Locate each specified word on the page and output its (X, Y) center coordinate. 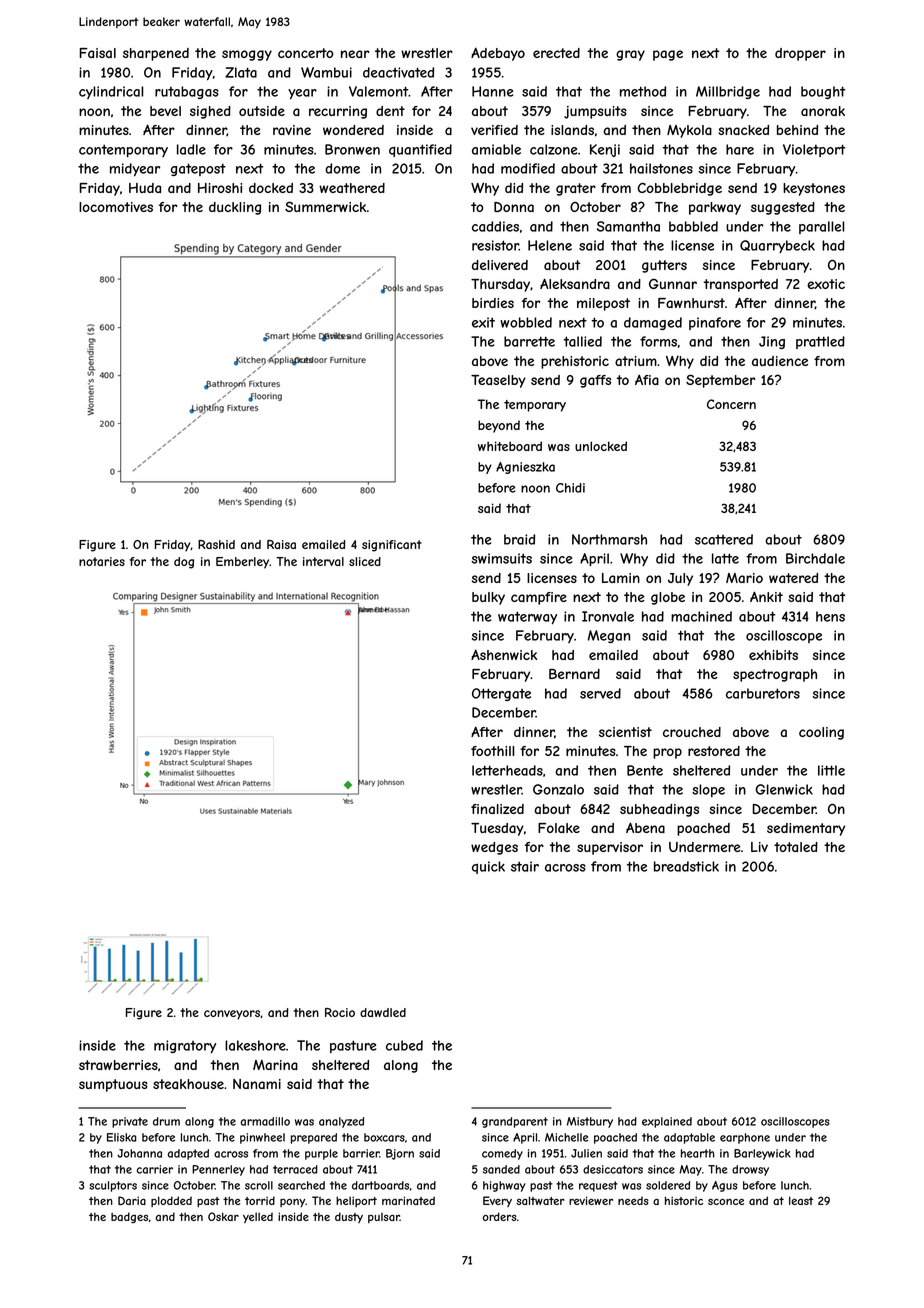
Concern (731, 404)
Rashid (216, 544)
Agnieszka (525, 468)
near (355, 54)
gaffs (595, 381)
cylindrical (111, 92)
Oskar (223, 1216)
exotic (826, 284)
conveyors (232, 1015)
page (668, 55)
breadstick (686, 866)
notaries (102, 561)
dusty (349, 1217)
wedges (494, 848)
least (801, 1200)
